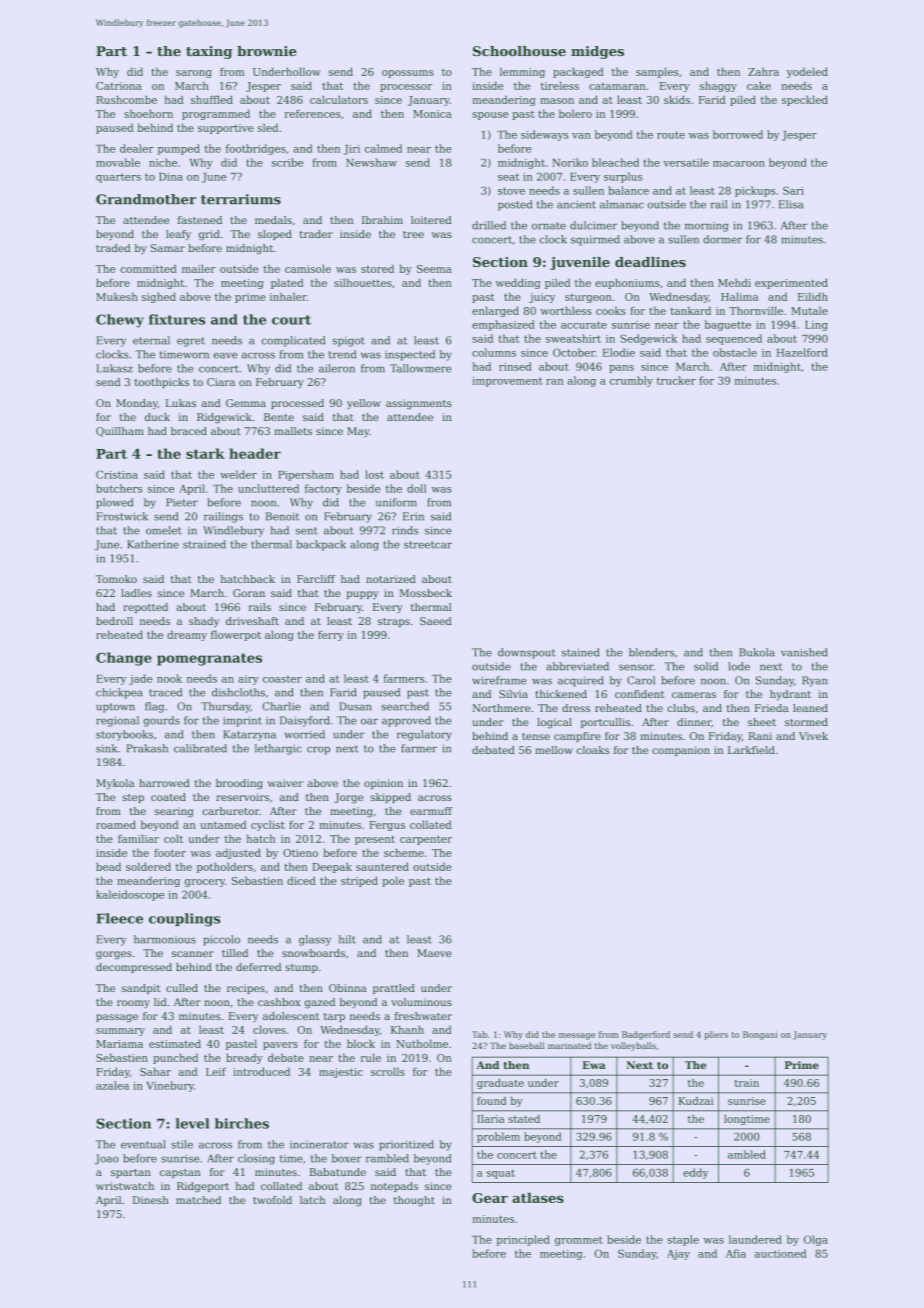 Image resolution: width=924 pixels, height=1308 pixels. I want to click on butchers, so click(119, 488).
